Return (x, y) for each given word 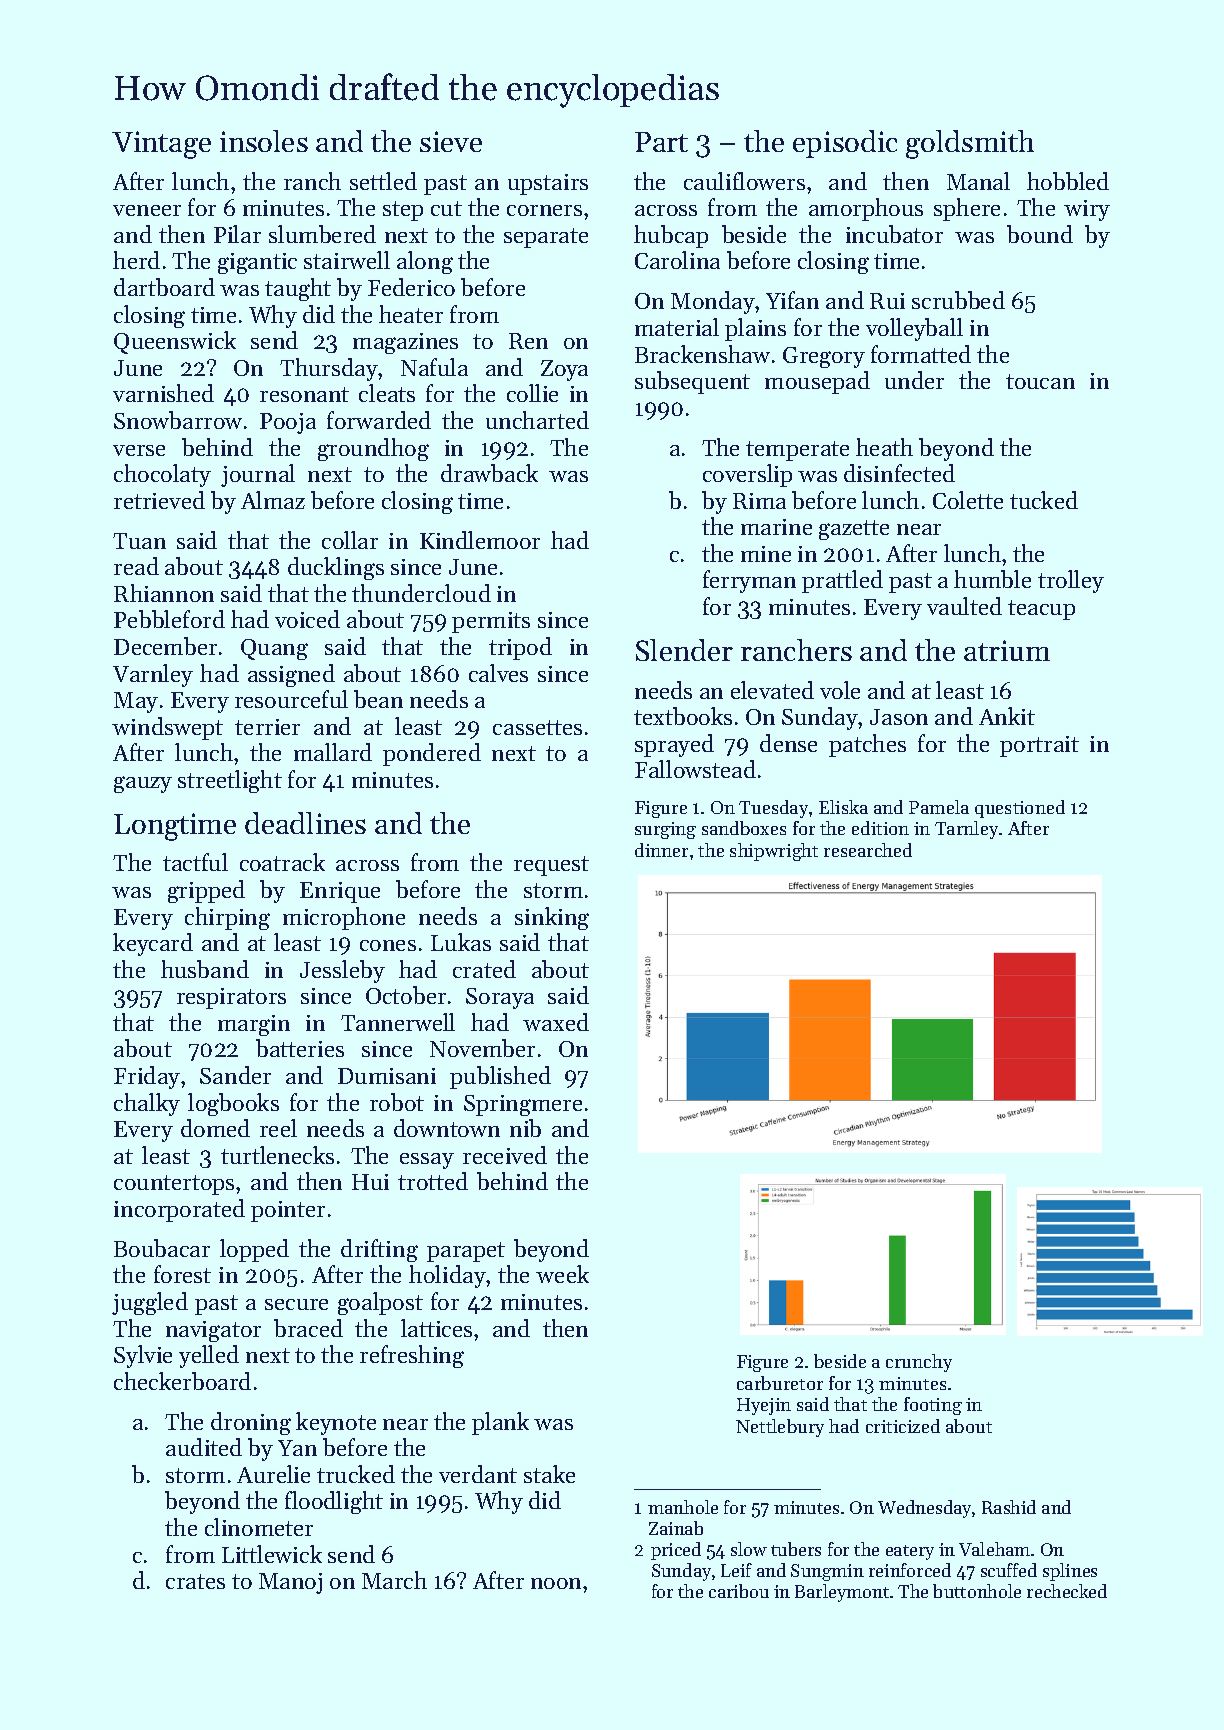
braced (308, 1328)
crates (195, 1581)
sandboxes (744, 828)
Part (661, 142)
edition (880, 828)
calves (498, 673)
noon (556, 1583)
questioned (1020, 809)
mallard (333, 752)
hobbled (1068, 181)
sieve (451, 141)
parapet (466, 1252)
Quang (274, 649)
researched (868, 850)
